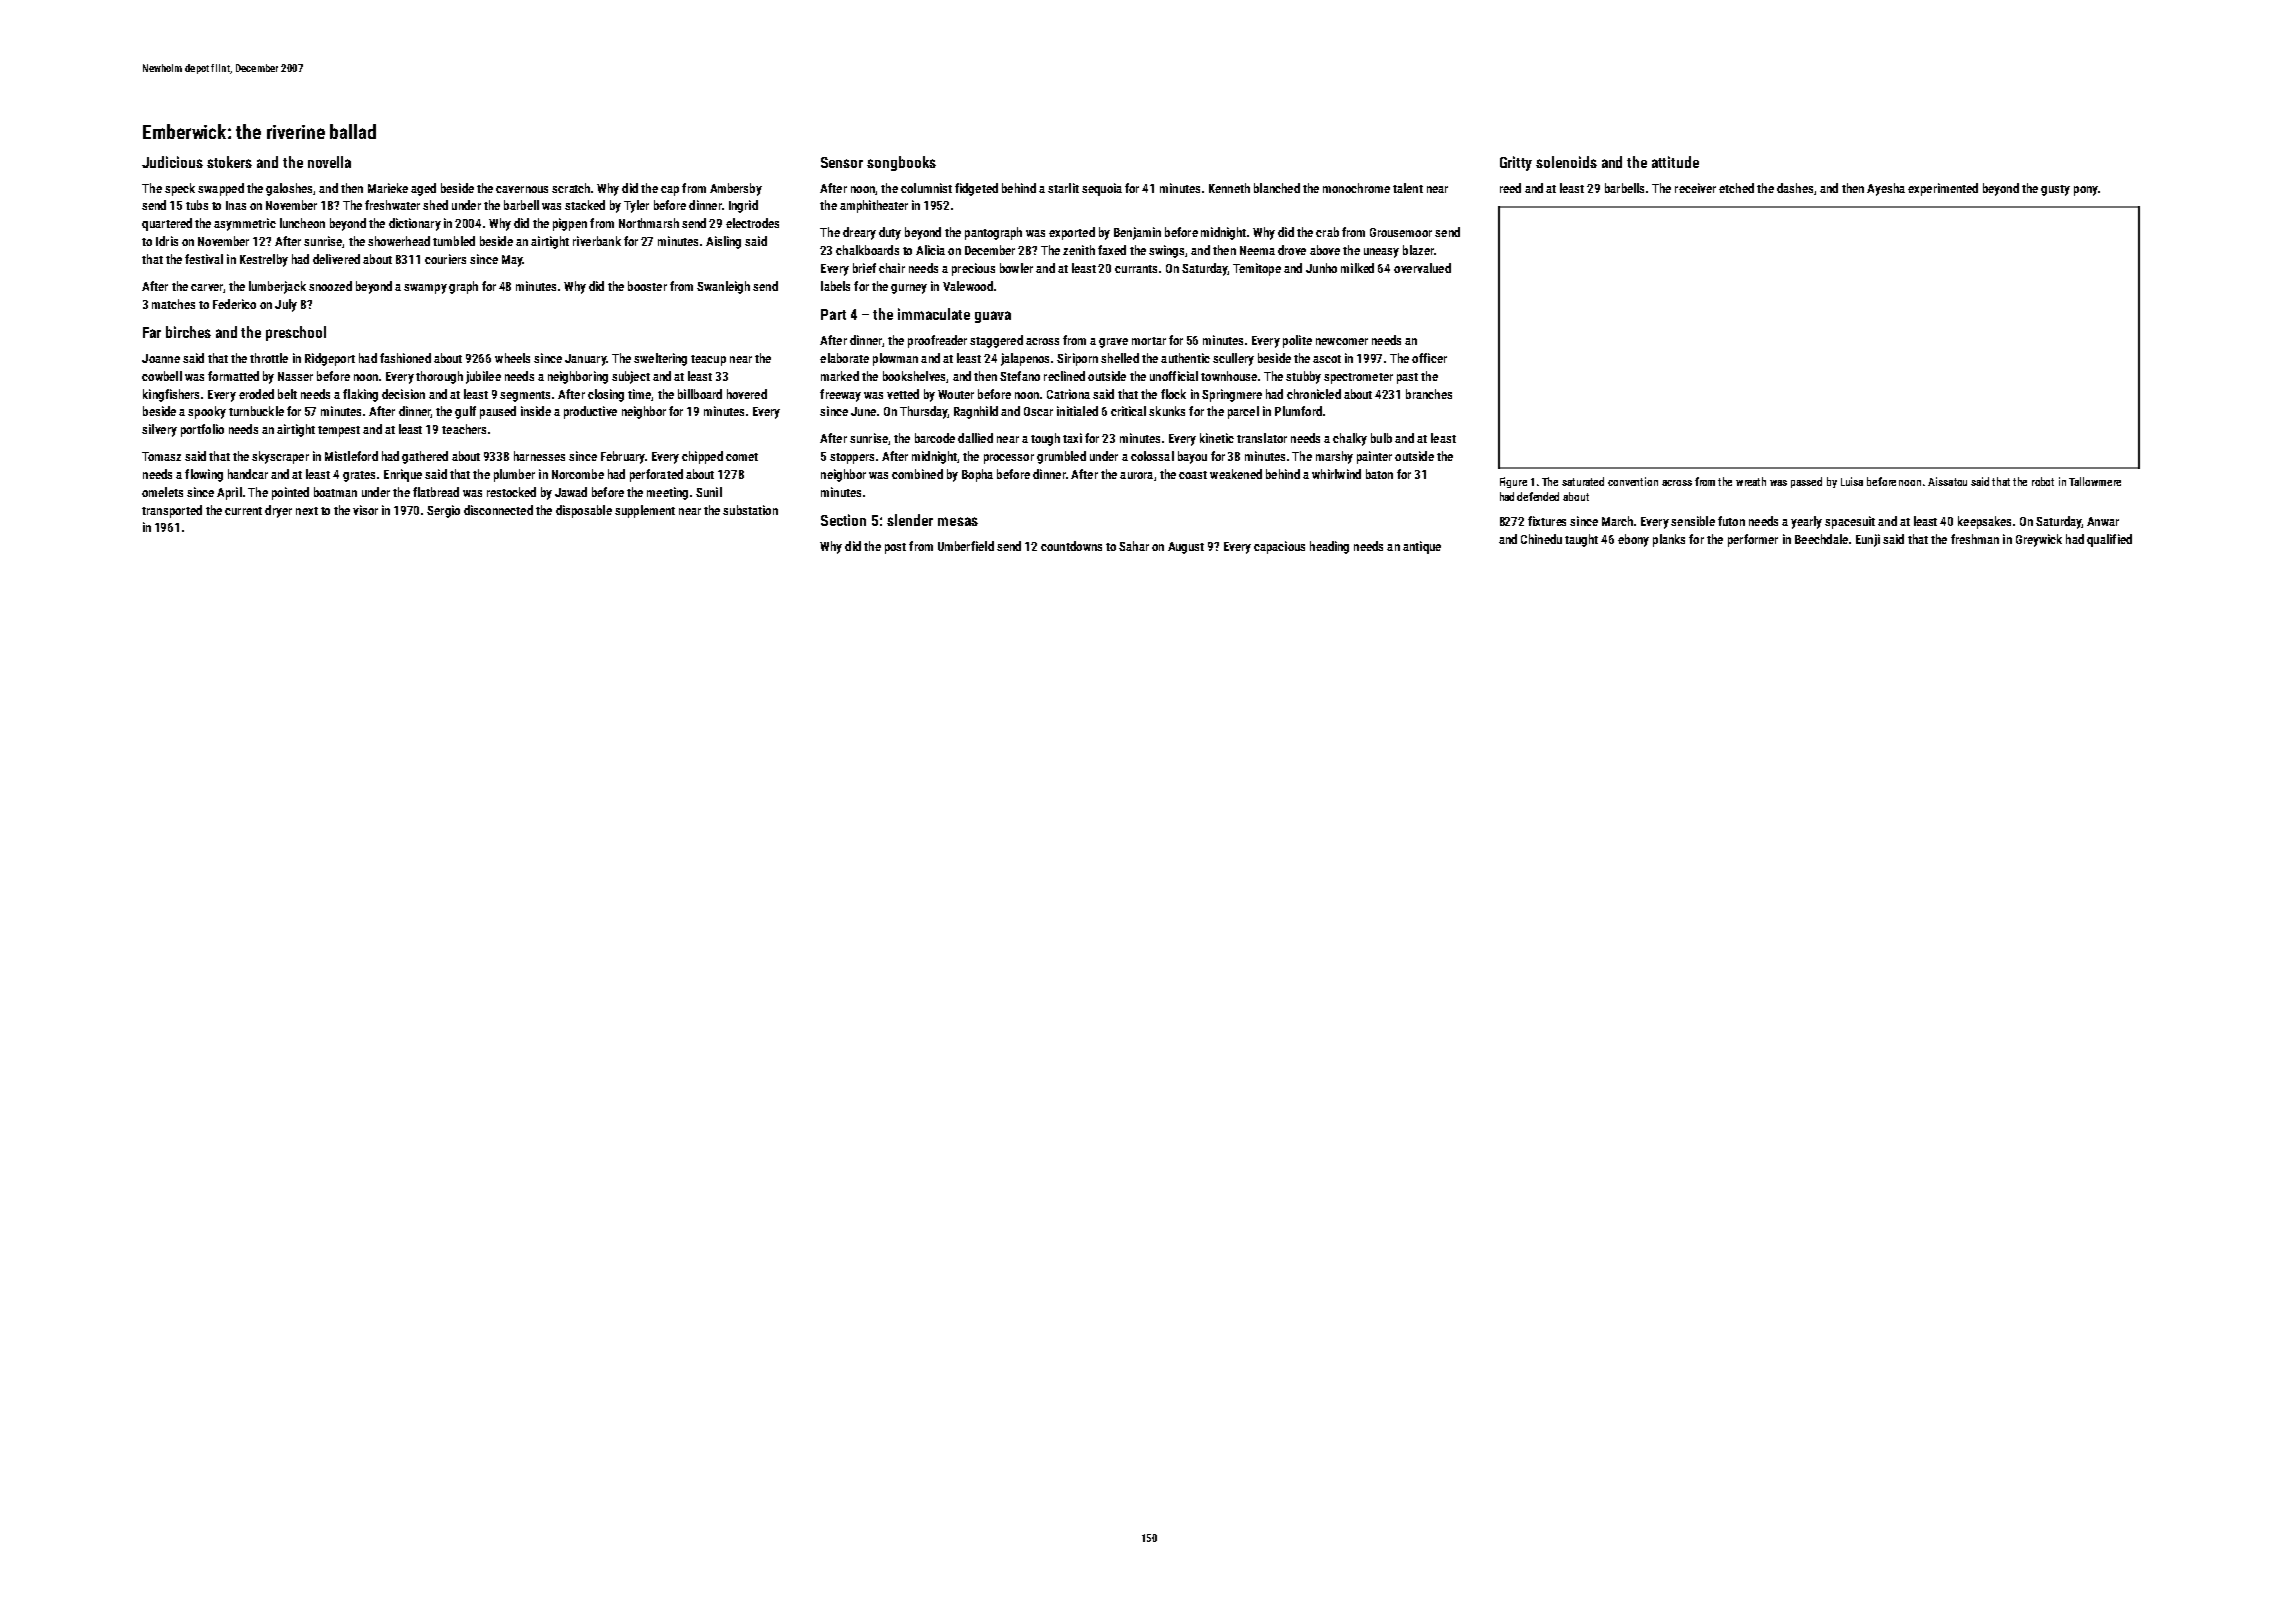 The height and width of the image is (1614, 2282). Describe the element at coordinates (1279, 547) in the image. I see `capacious` at that location.
